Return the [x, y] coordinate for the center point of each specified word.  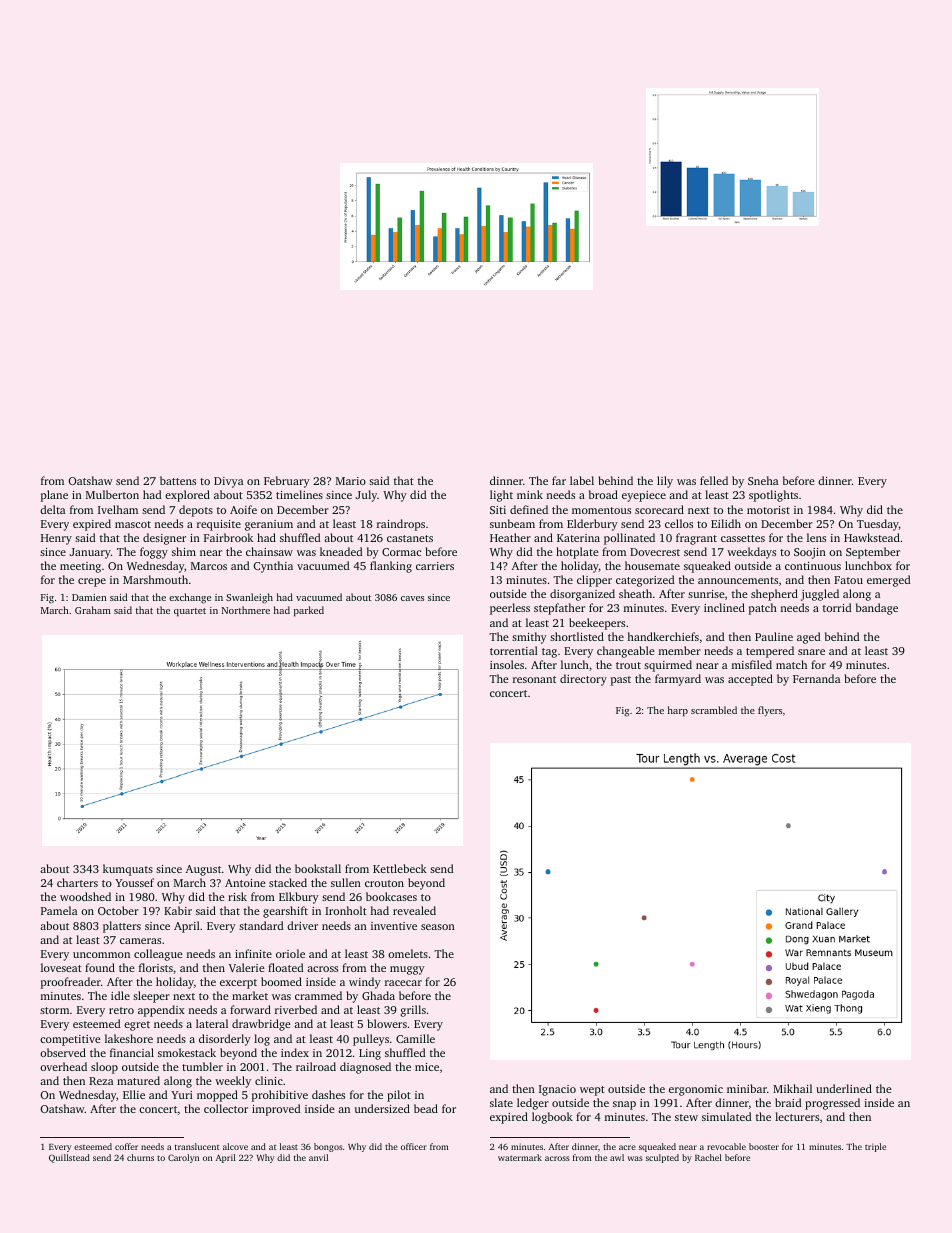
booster [764, 1146]
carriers [435, 566]
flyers [770, 711]
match [791, 664]
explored [187, 496]
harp [678, 711]
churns [140, 1157]
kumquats [128, 870]
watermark [520, 1157]
